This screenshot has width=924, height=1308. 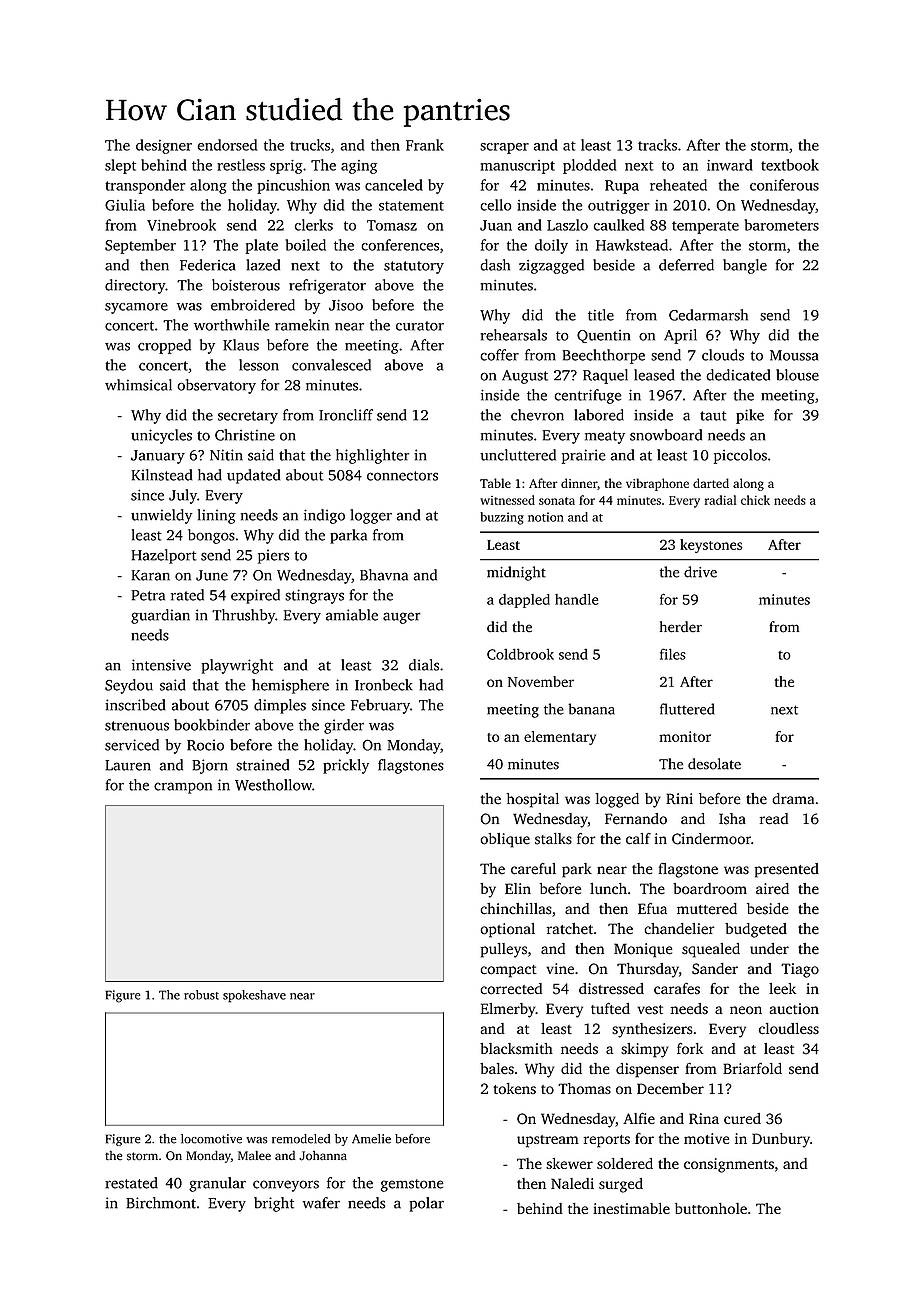 I want to click on wafer, so click(x=321, y=1203).
